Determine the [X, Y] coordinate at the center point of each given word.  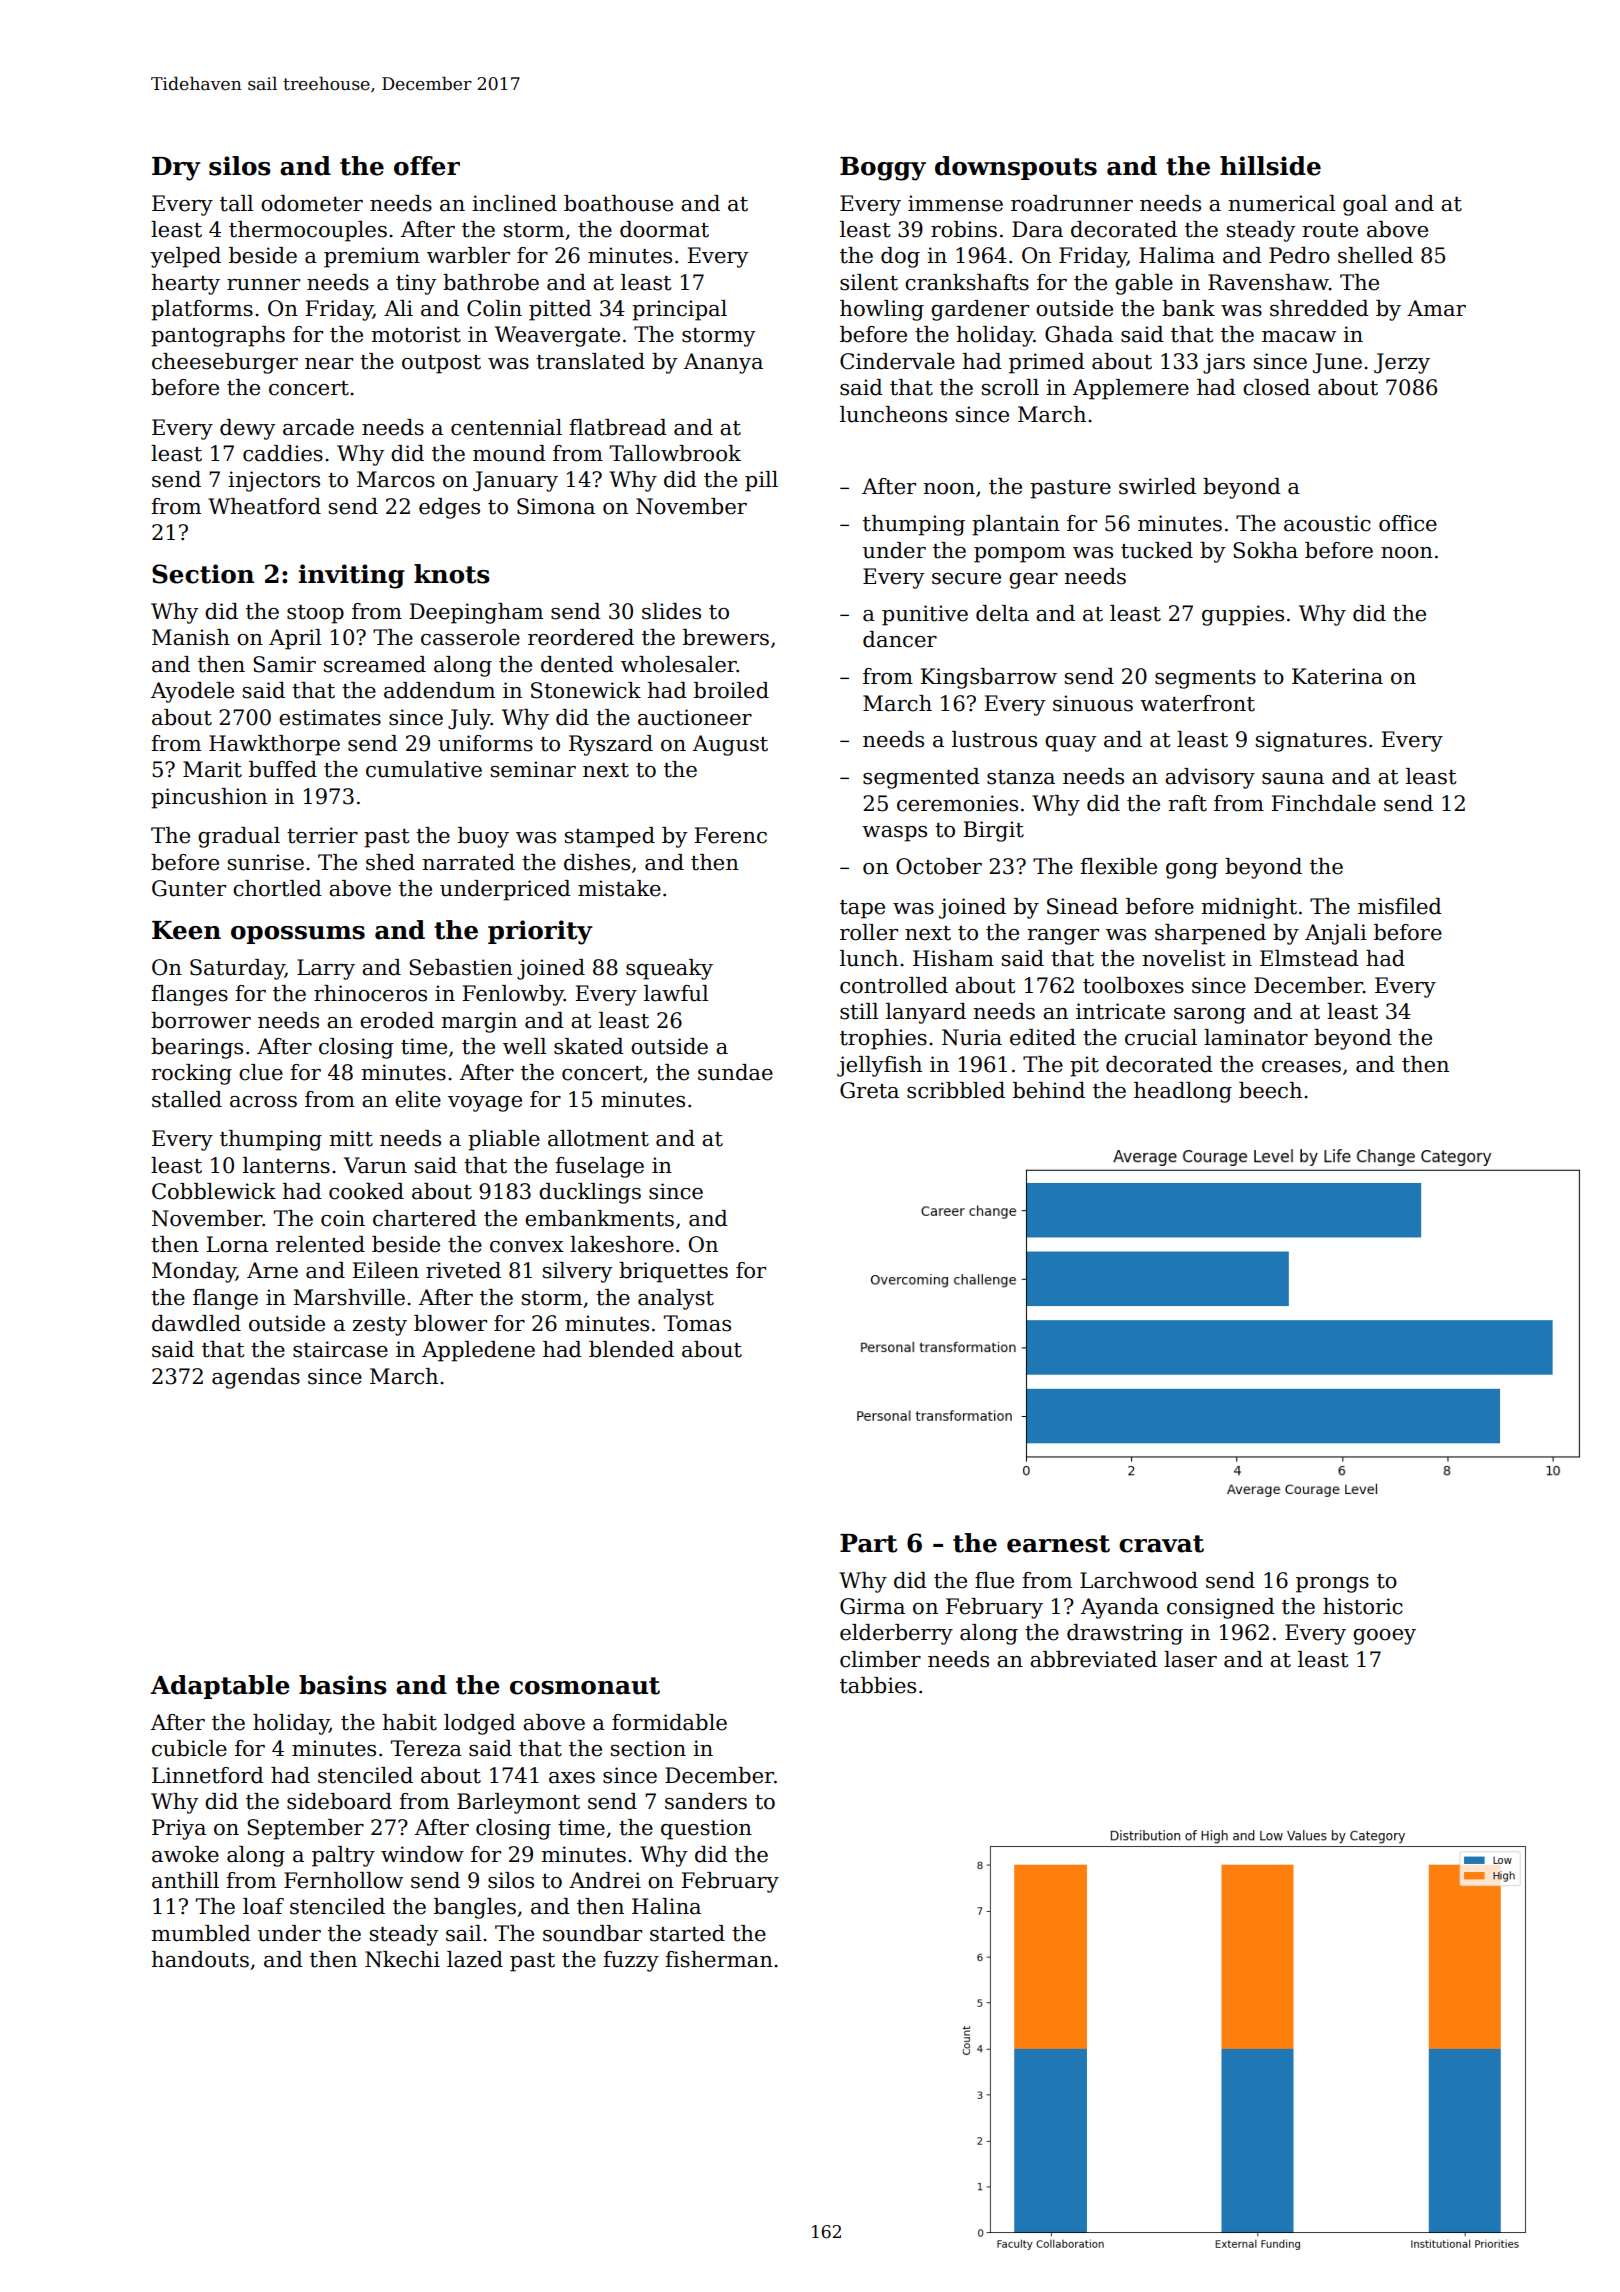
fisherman [719, 1959]
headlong [1183, 1092]
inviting [352, 576]
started [687, 1933]
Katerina [1337, 676]
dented [577, 664]
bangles [475, 1908]
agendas [256, 1378]
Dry [176, 169]
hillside [1270, 166]
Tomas [697, 1323]
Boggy [883, 169]
